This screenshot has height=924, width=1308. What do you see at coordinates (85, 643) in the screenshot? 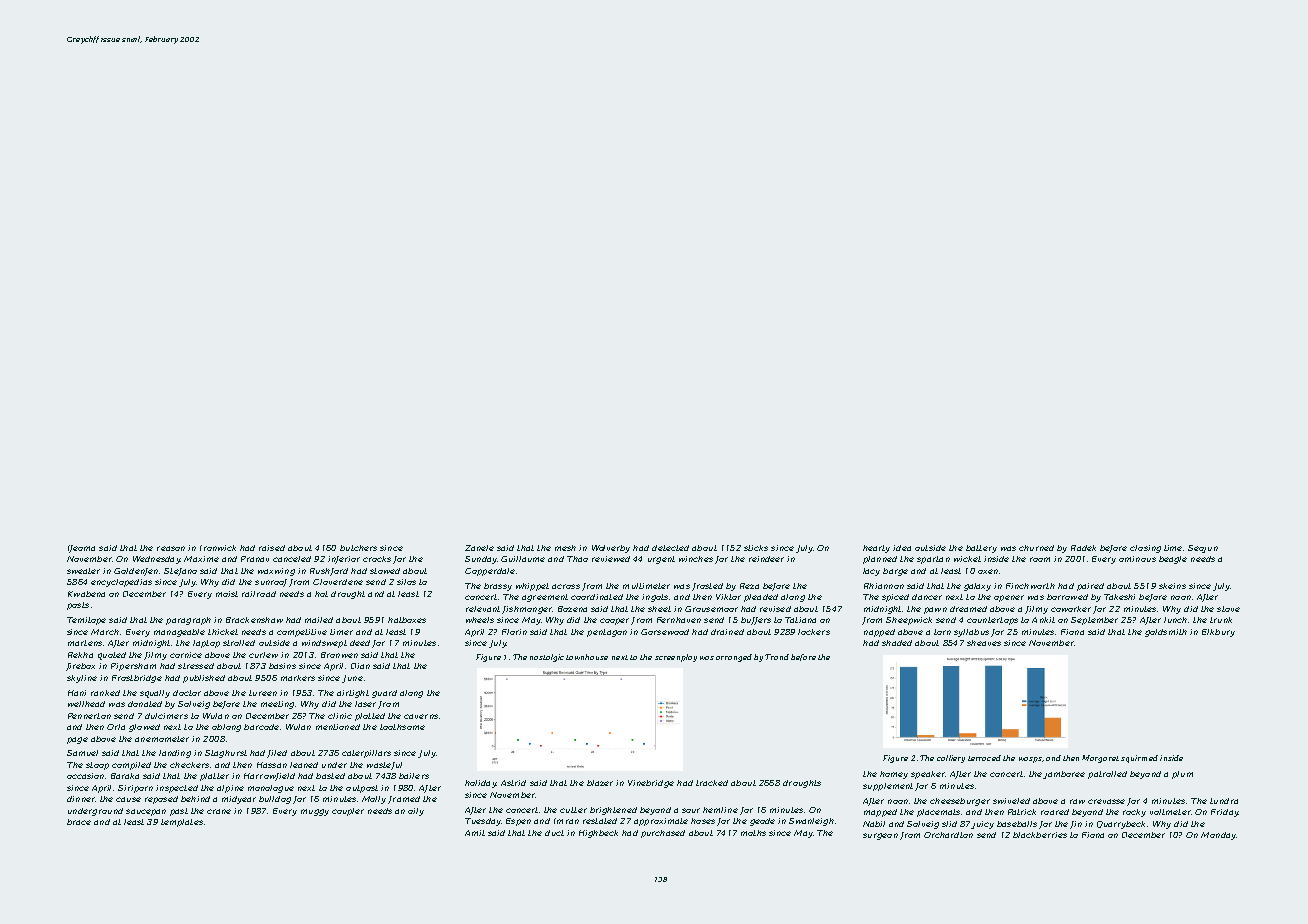
I see `martens` at bounding box center [85, 643].
